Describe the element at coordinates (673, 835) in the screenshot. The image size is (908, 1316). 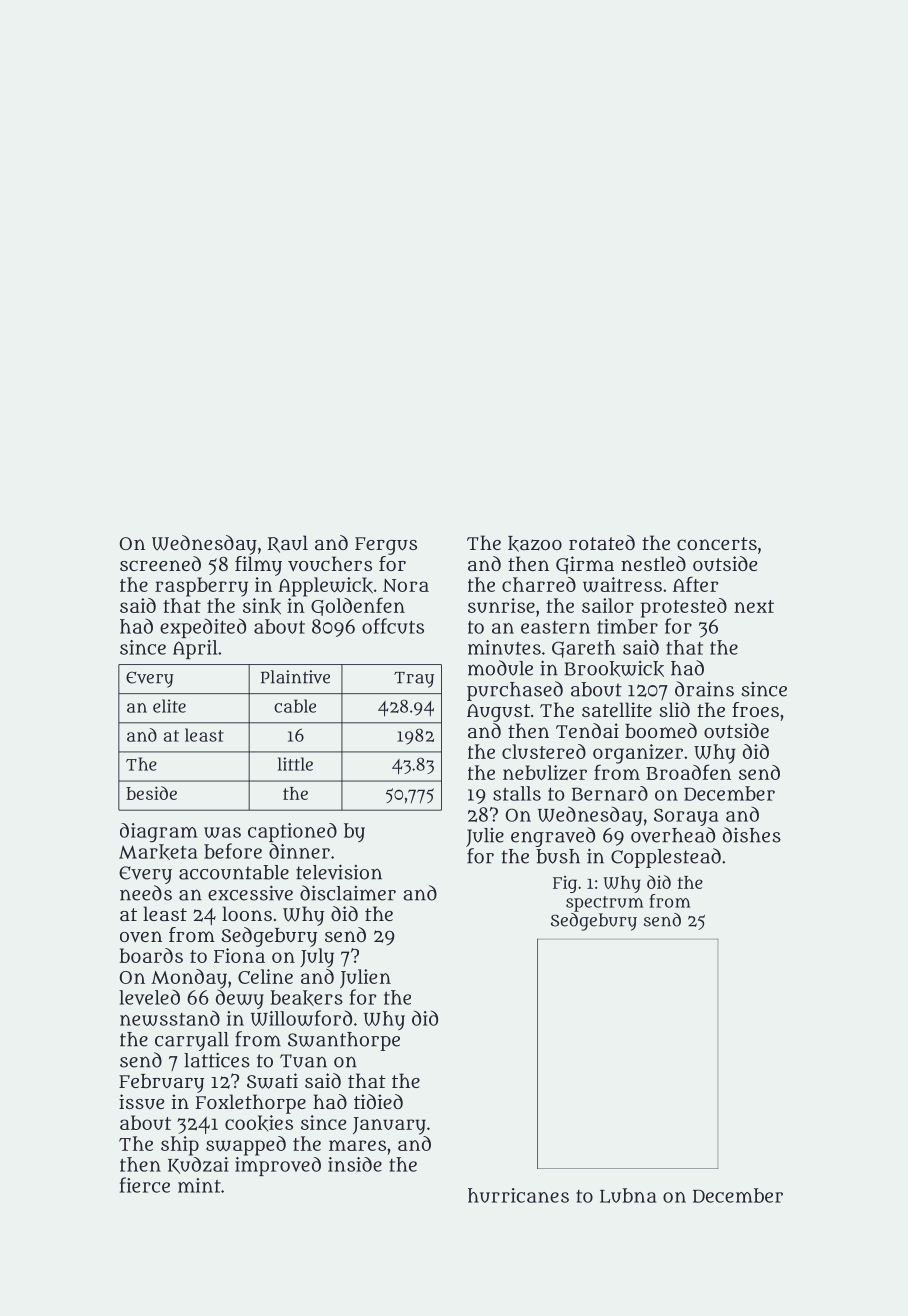
I see `overhead` at that location.
